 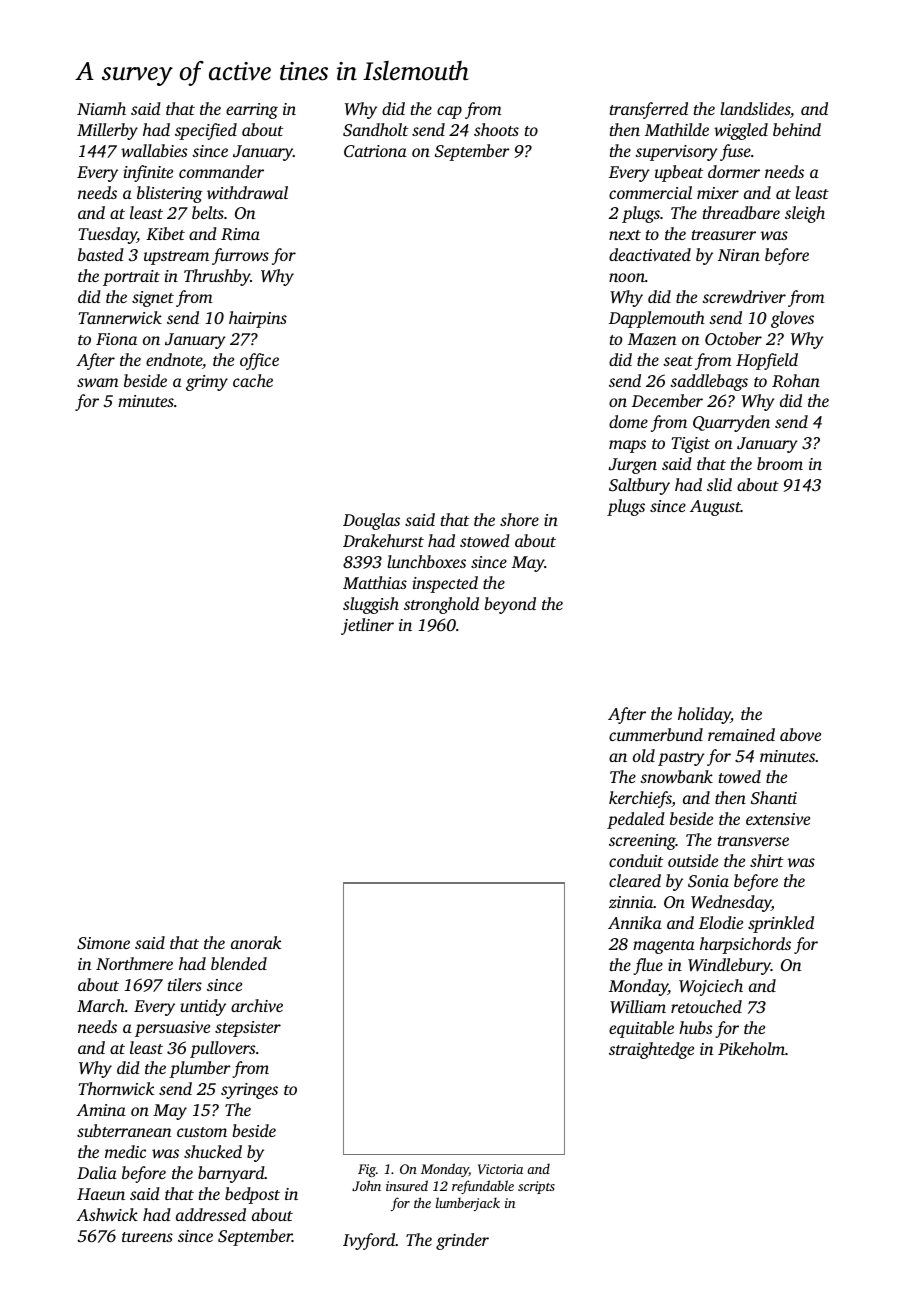 What do you see at coordinates (519, 519) in the page?
I see `shore` at bounding box center [519, 519].
